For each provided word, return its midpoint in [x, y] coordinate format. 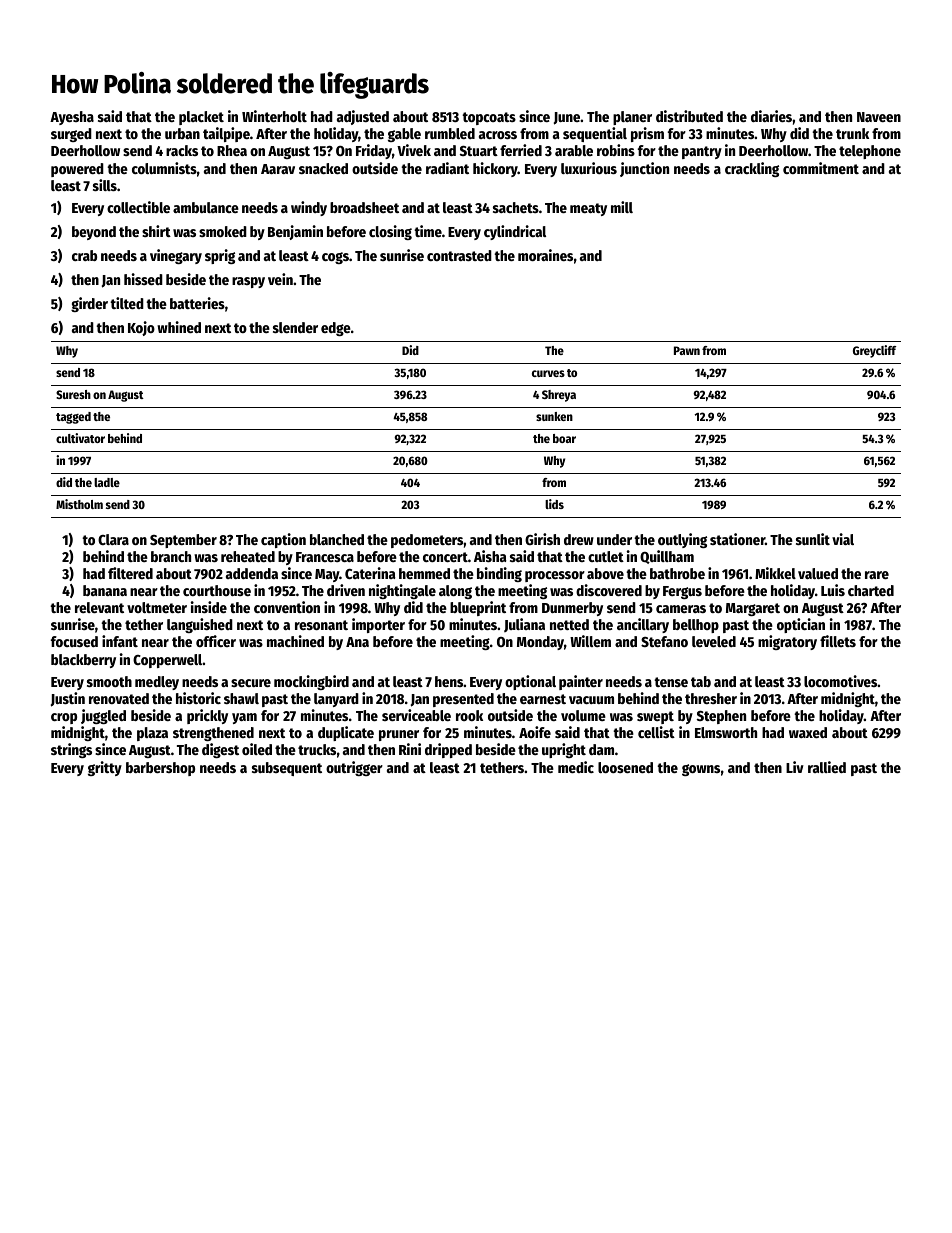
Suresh [73, 394]
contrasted [459, 255]
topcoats [489, 118]
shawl [241, 698]
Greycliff [874, 351]
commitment [821, 168]
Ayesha [72, 118]
